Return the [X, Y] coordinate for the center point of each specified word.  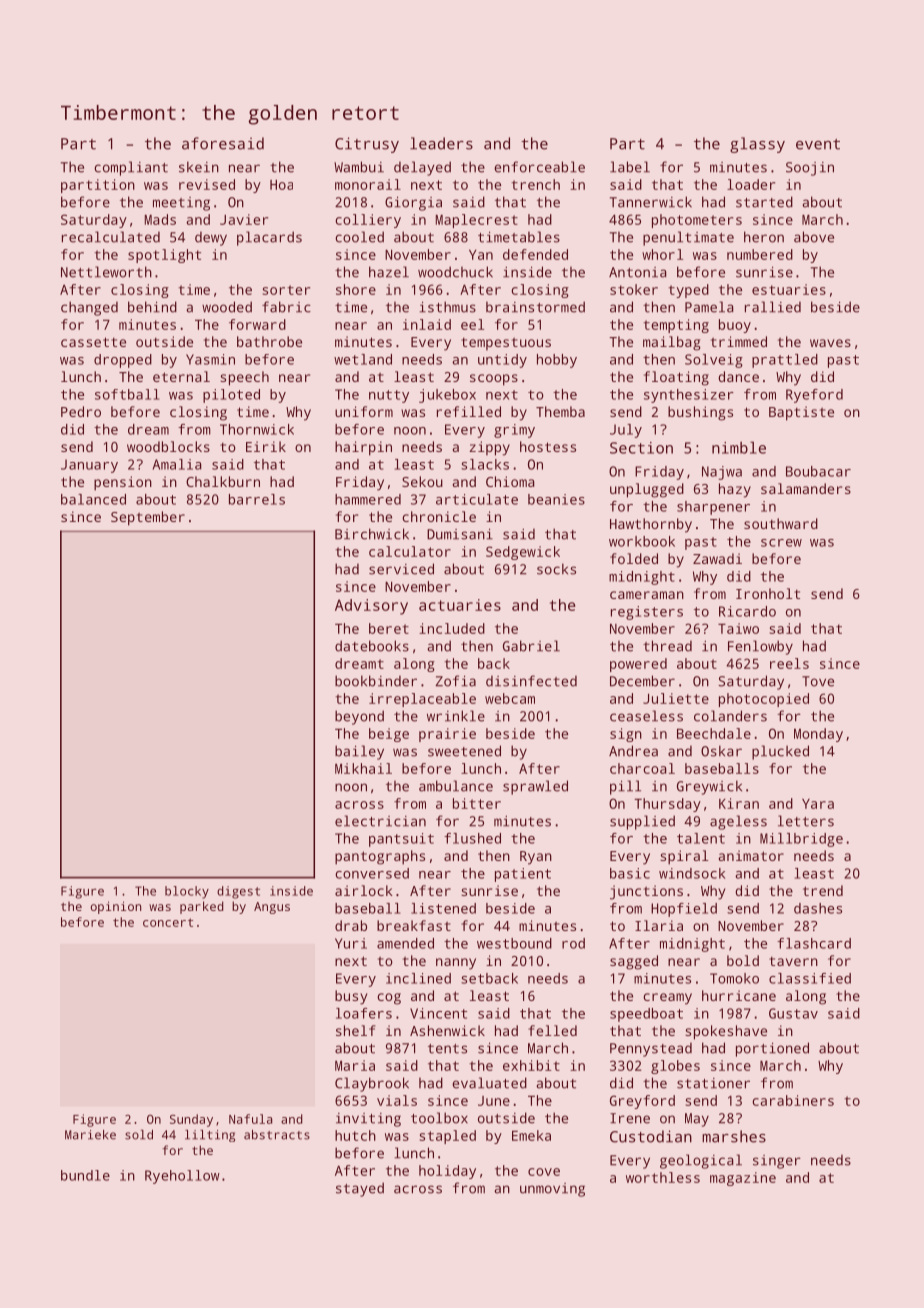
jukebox [447, 396]
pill [625, 787]
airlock [364, 890]
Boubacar [818, 471]
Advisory [371, 607]
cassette [93, 342]
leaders [441, 143]
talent [701, 838]
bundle [85, 1175]
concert [168, 922]
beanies [556, 499]
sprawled [535, 787]
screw [781, 543]
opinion [115, 907]
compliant [131, 168]
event [818, 144]
